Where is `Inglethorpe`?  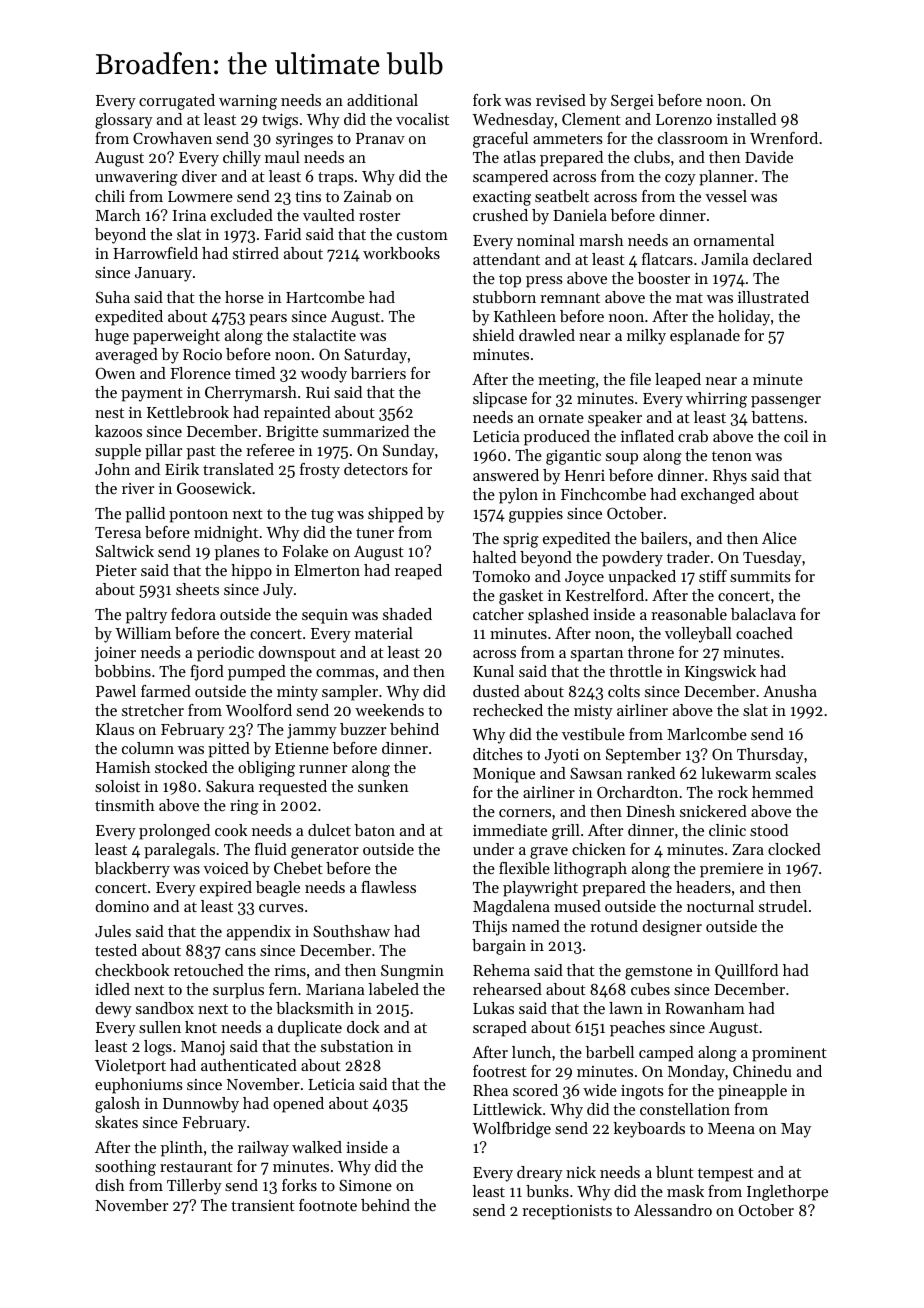
Inglethorpe is located at coordinates (787, 1193).
